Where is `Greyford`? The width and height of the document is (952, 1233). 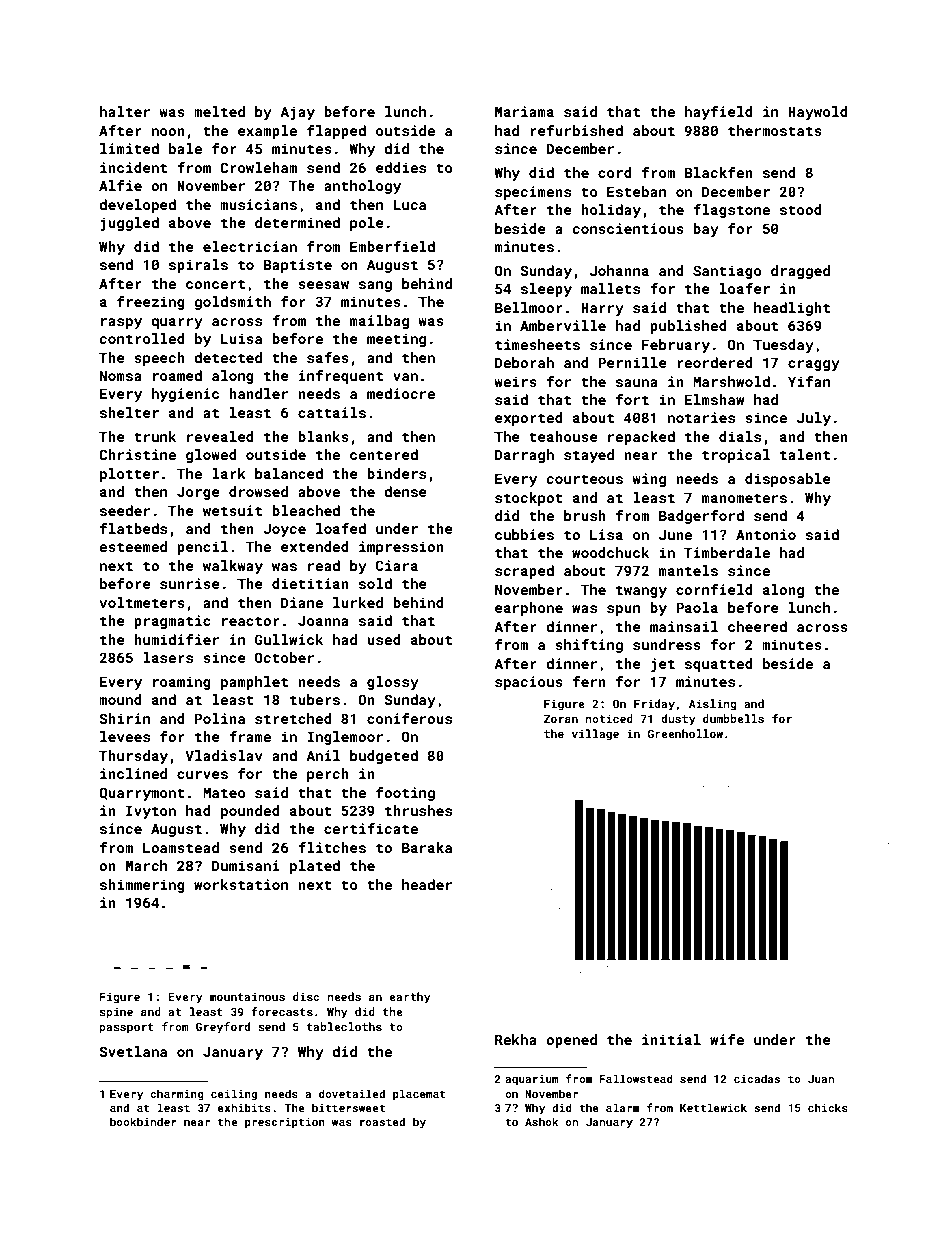 Greyford is located at coordinates (223, 1028).
